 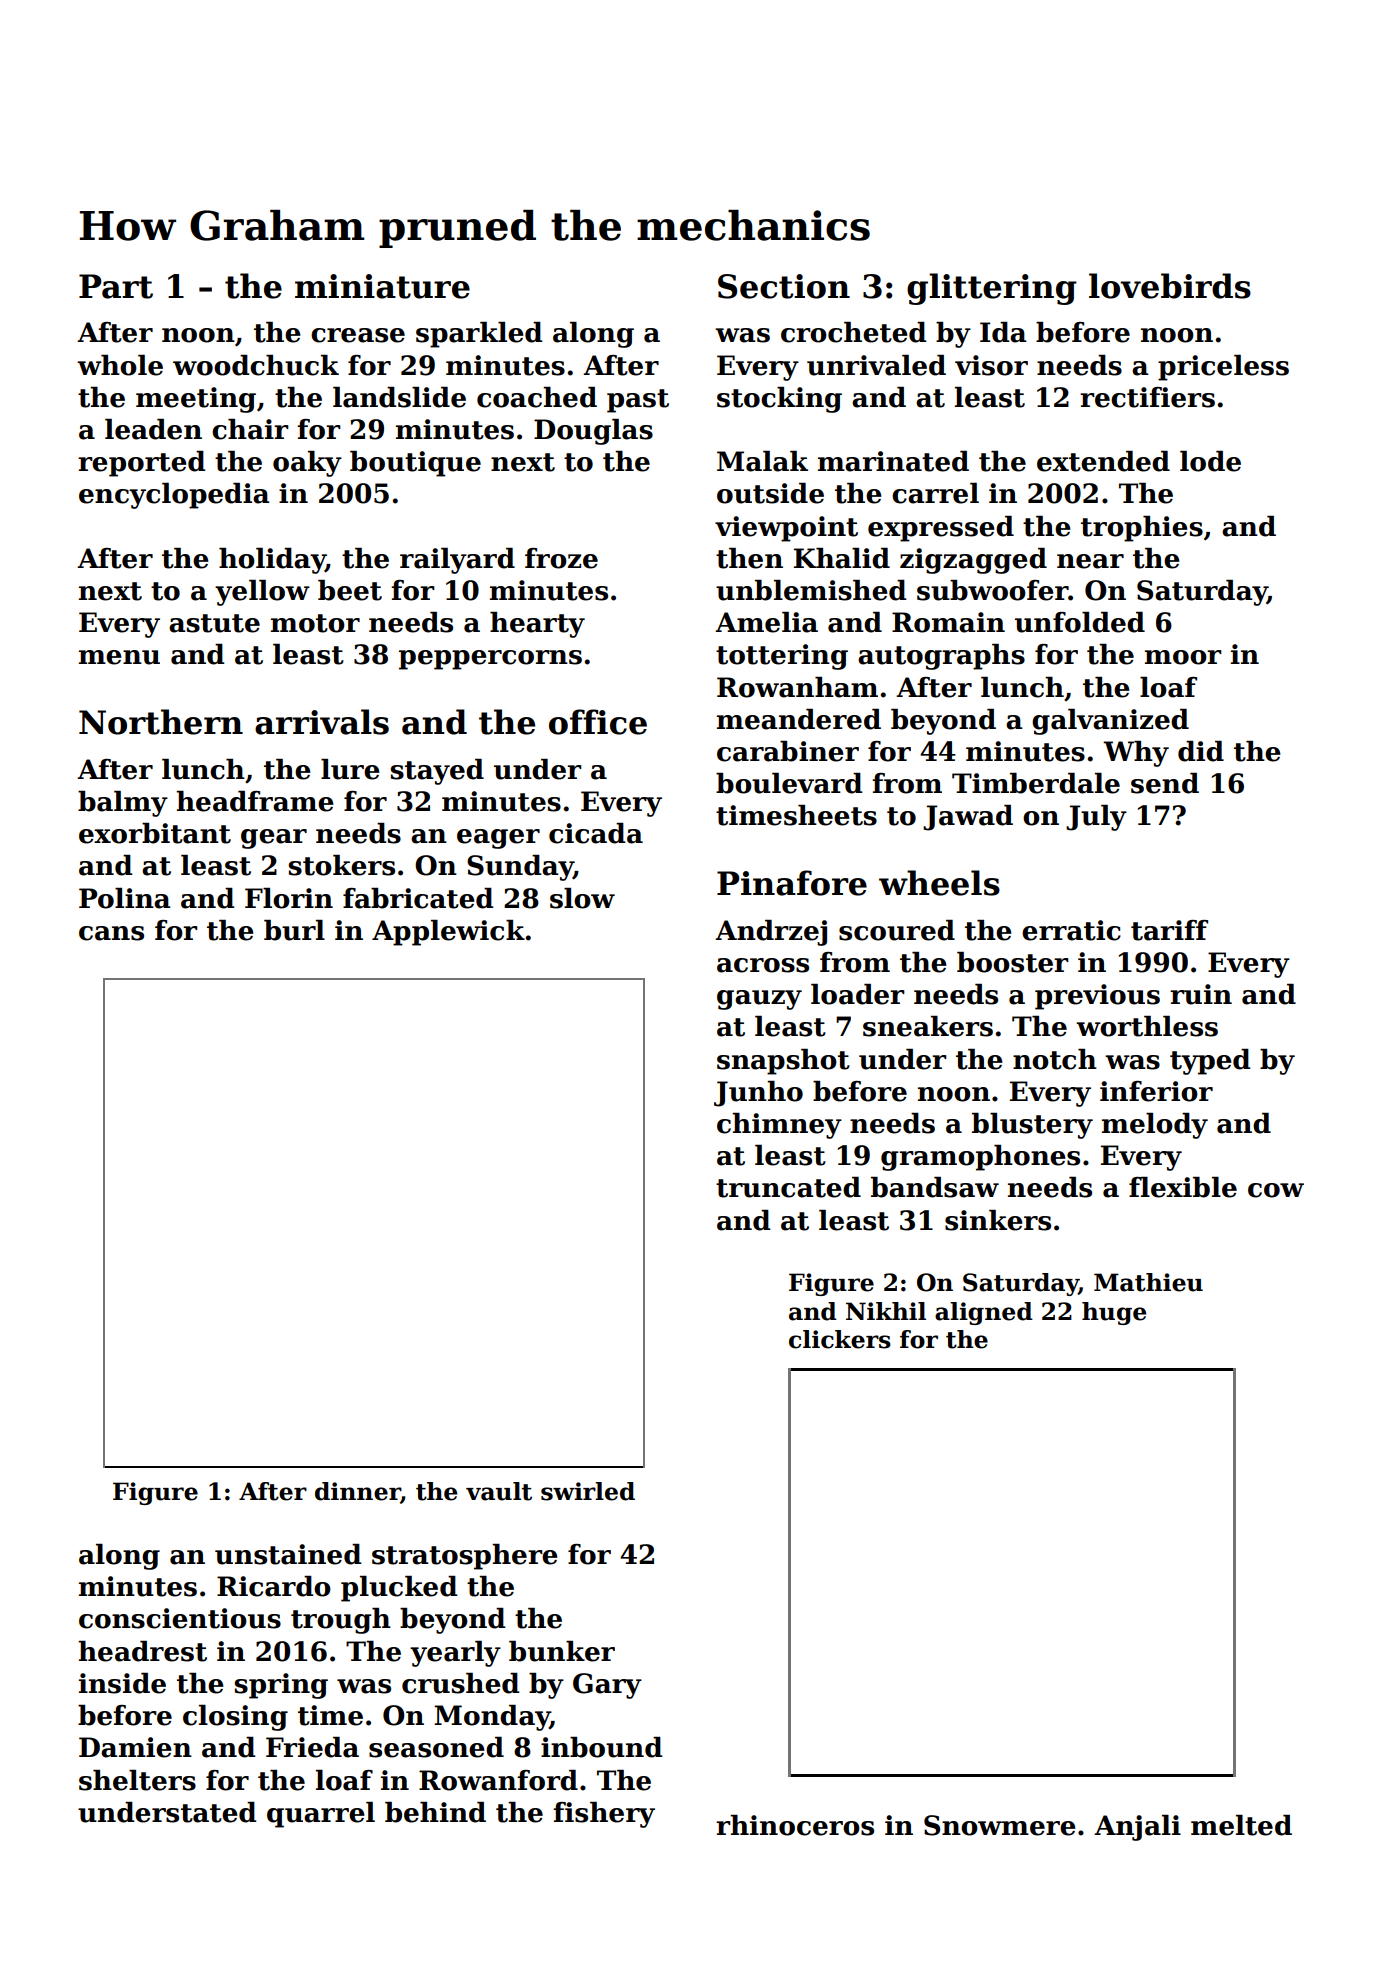 What do you see at coordinates (479, 335) in the screenshot?
I see `sparkled` at bounding box center [479, 335].
